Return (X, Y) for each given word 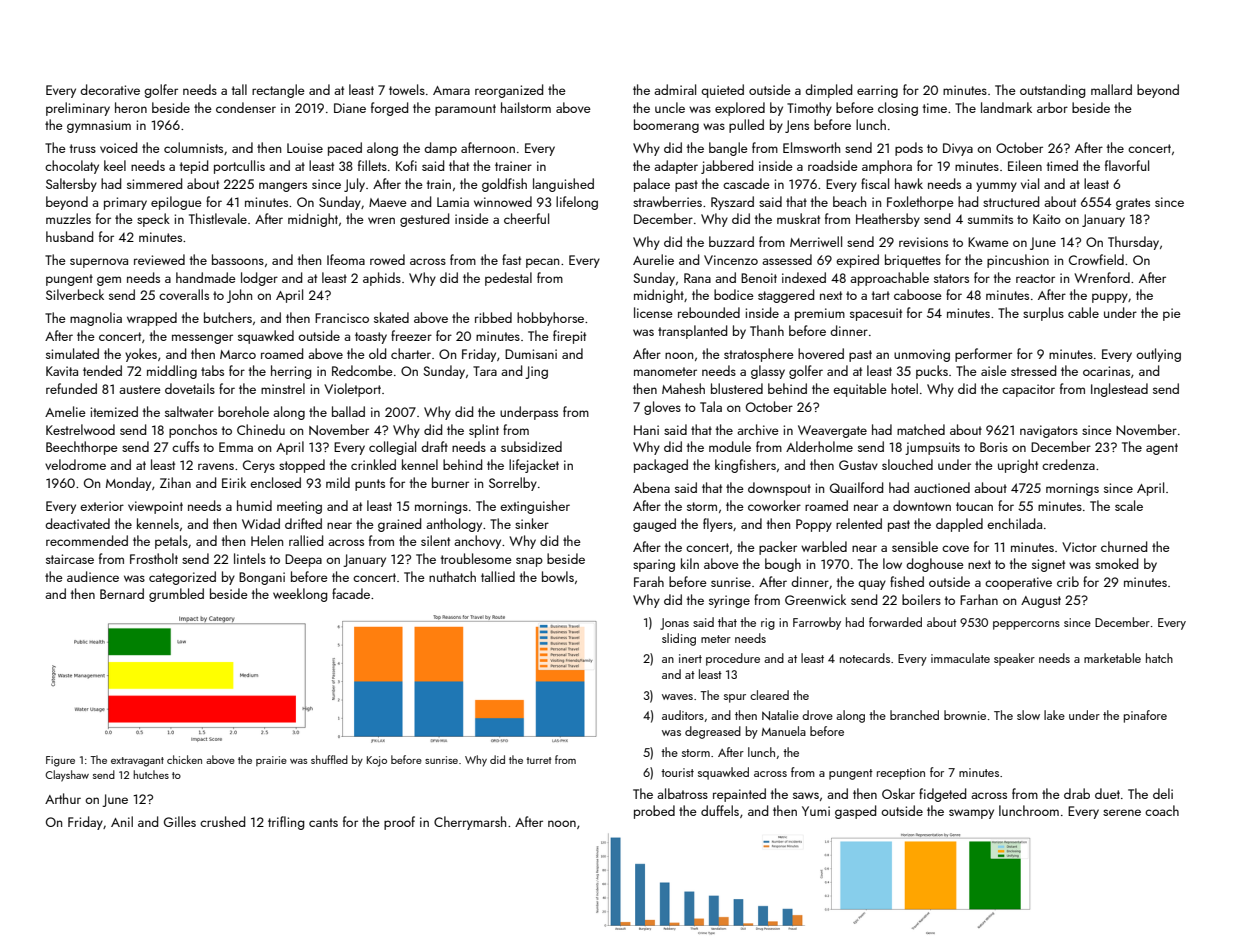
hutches (151, 774)
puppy (1110, 298)
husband (69, 236)
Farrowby (817, 623)
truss (83, 148)
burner (450, 482)
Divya (958, 149)
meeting (299, 507)
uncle (670, 107)
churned (1124, 546)
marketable (1112, 658)
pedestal (508, 279)
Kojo (377, 761)
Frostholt (154, 558)
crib (1068, 581)
